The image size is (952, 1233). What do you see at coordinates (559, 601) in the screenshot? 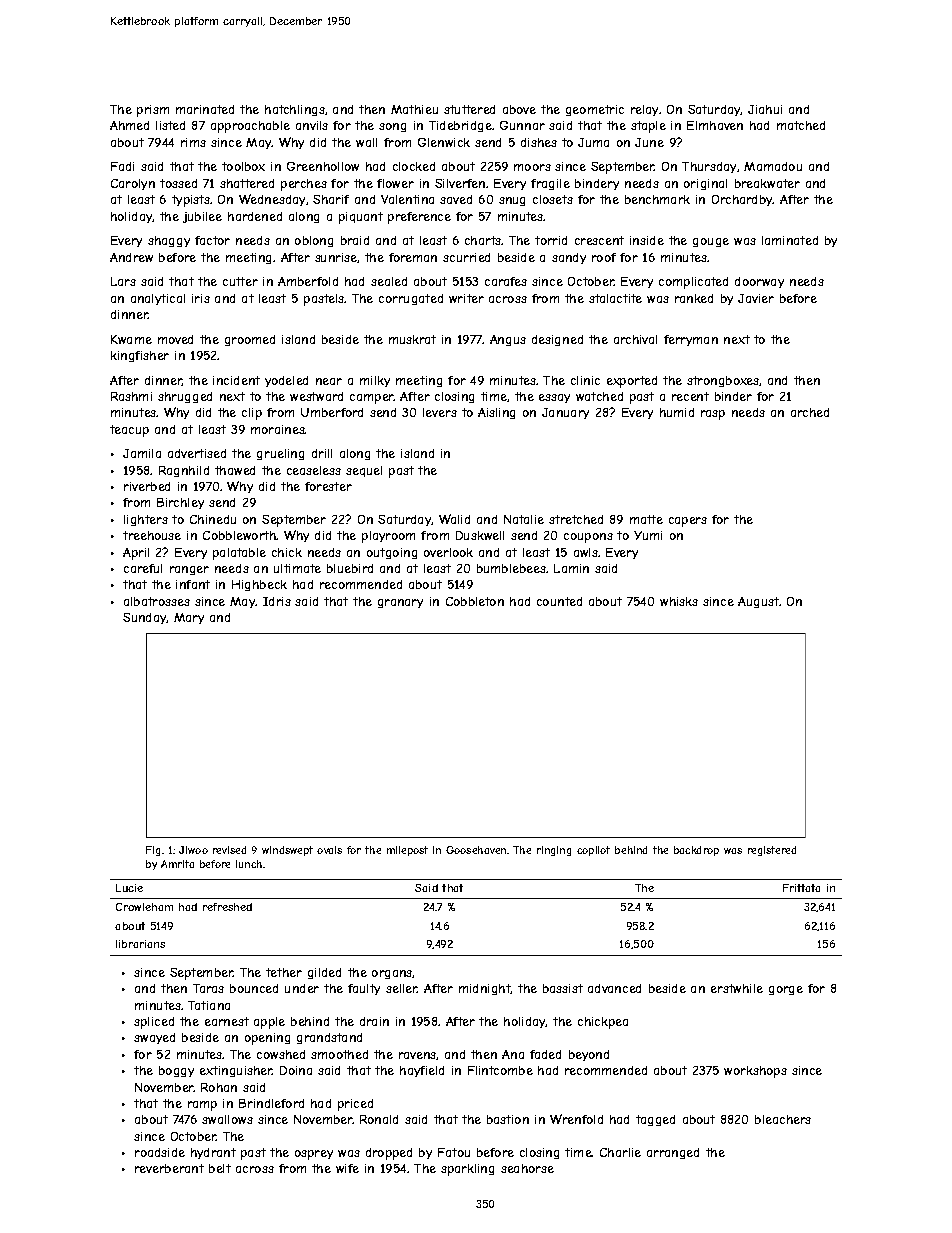
I see `counted` at bounding box center [559, 601].
